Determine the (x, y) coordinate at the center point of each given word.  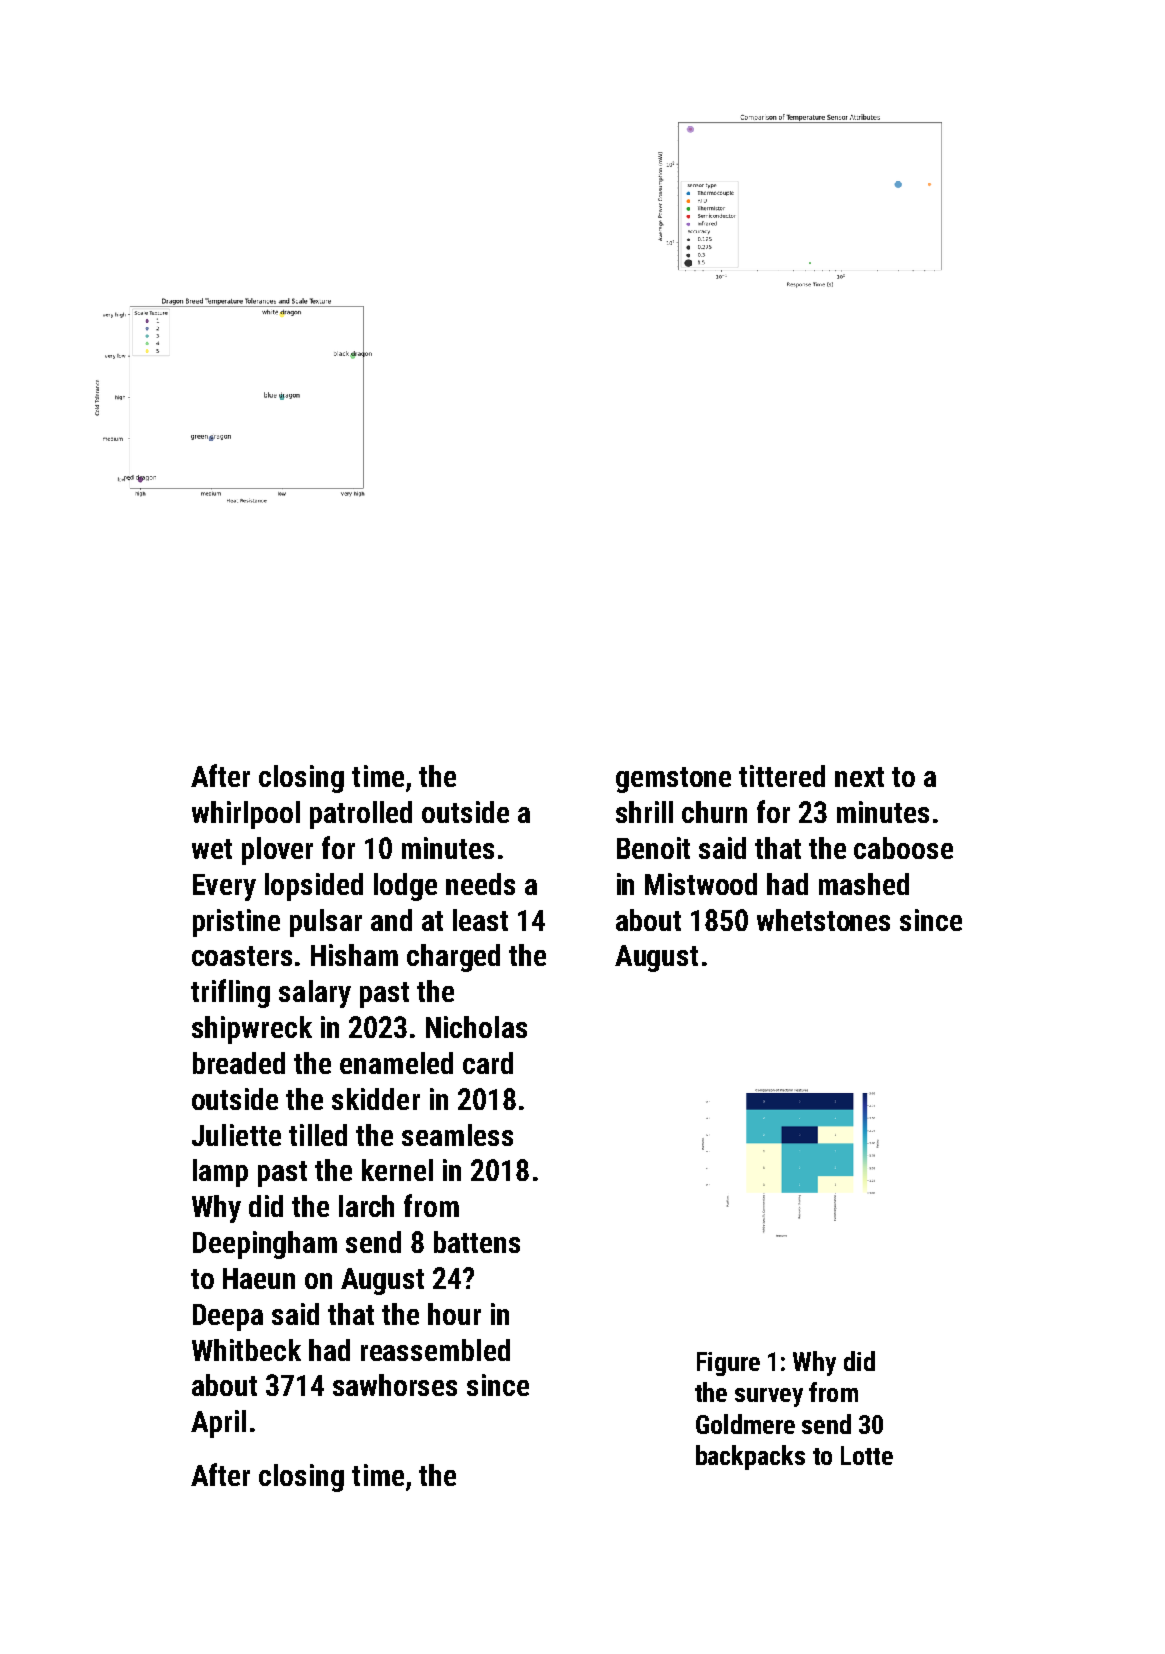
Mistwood (701, 884)
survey (769, 1397)
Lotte (867, 1455)
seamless (457, 1135)
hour (454, 1314)
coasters (242, 956)
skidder (376, 1099)
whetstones (823, 920)
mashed (864, 884)
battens (477, 1242)
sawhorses (395, 1385)
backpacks (750, 1457)
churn (714, 812)
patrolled (361, 815)
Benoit (653, 848)
